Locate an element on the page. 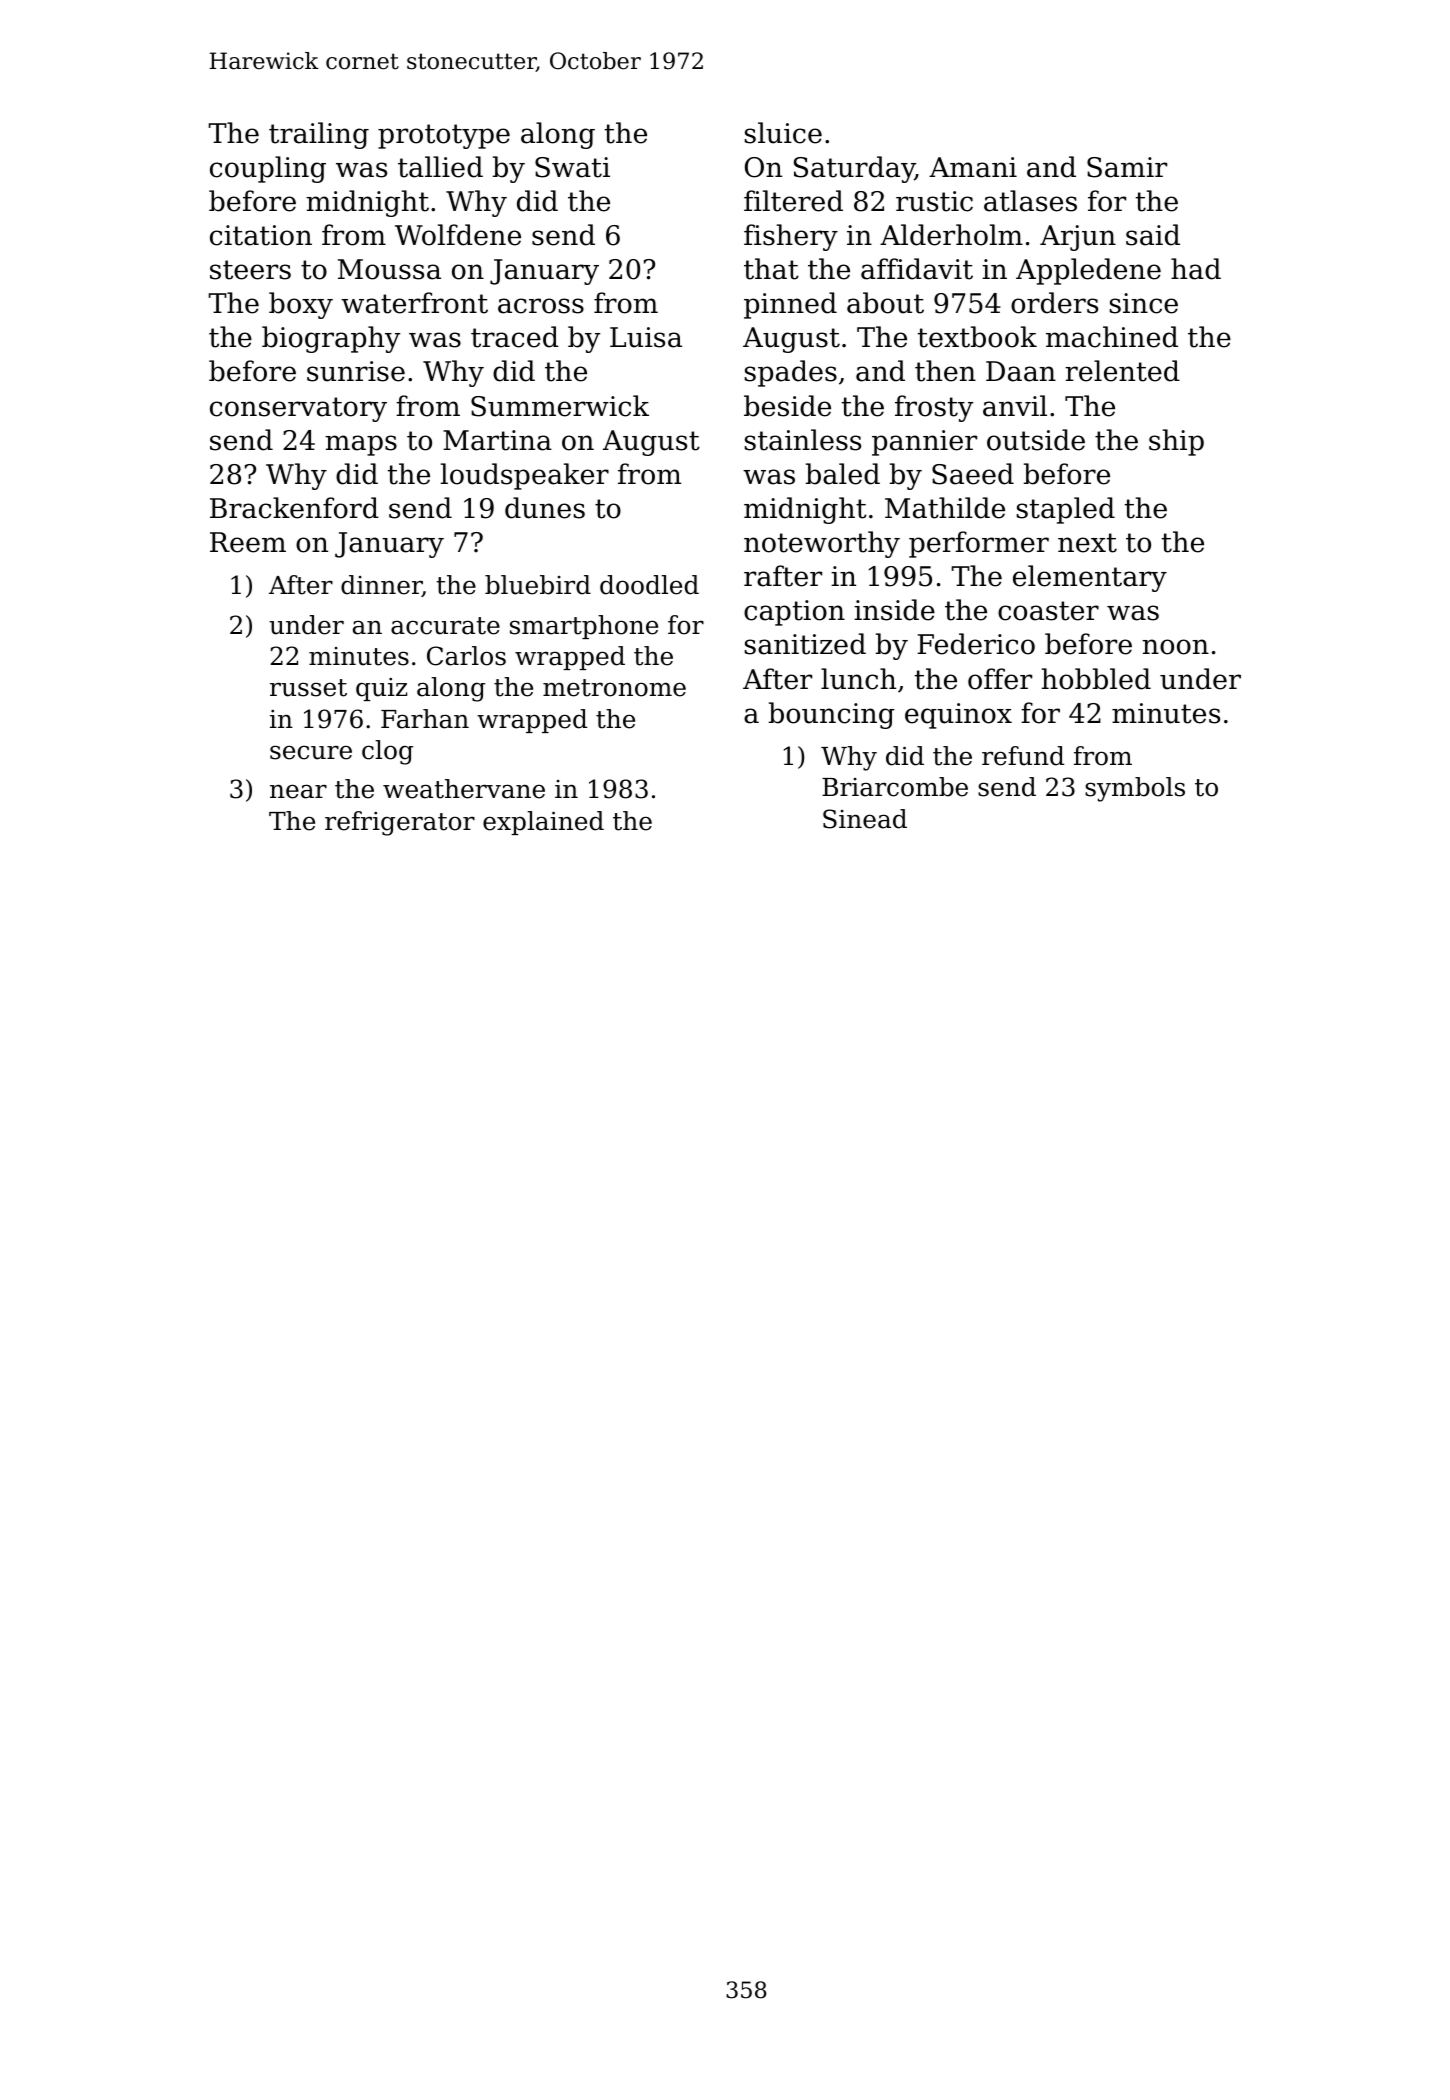 The image size is (1450, 2100). Saturday is located at coordinates (854, 169).
